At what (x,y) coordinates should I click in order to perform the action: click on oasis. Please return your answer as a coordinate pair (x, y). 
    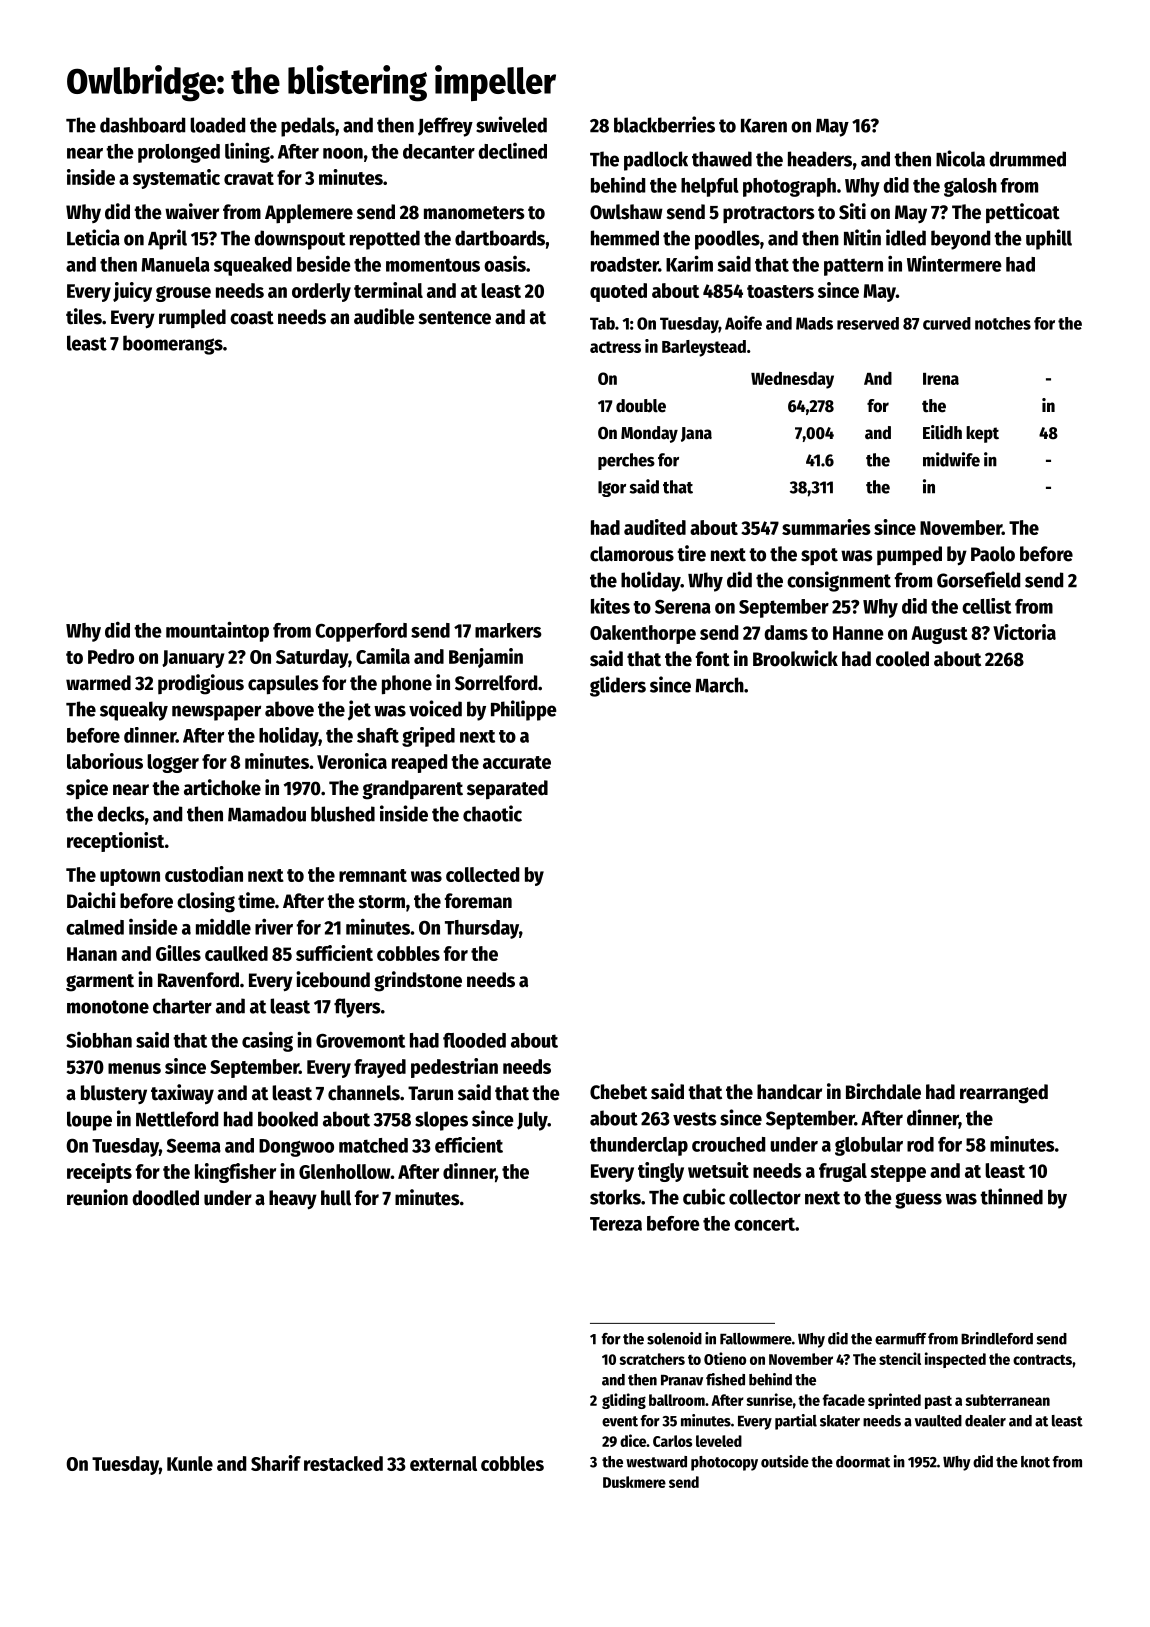
    Looking at the image, I should click on (505, 264).
